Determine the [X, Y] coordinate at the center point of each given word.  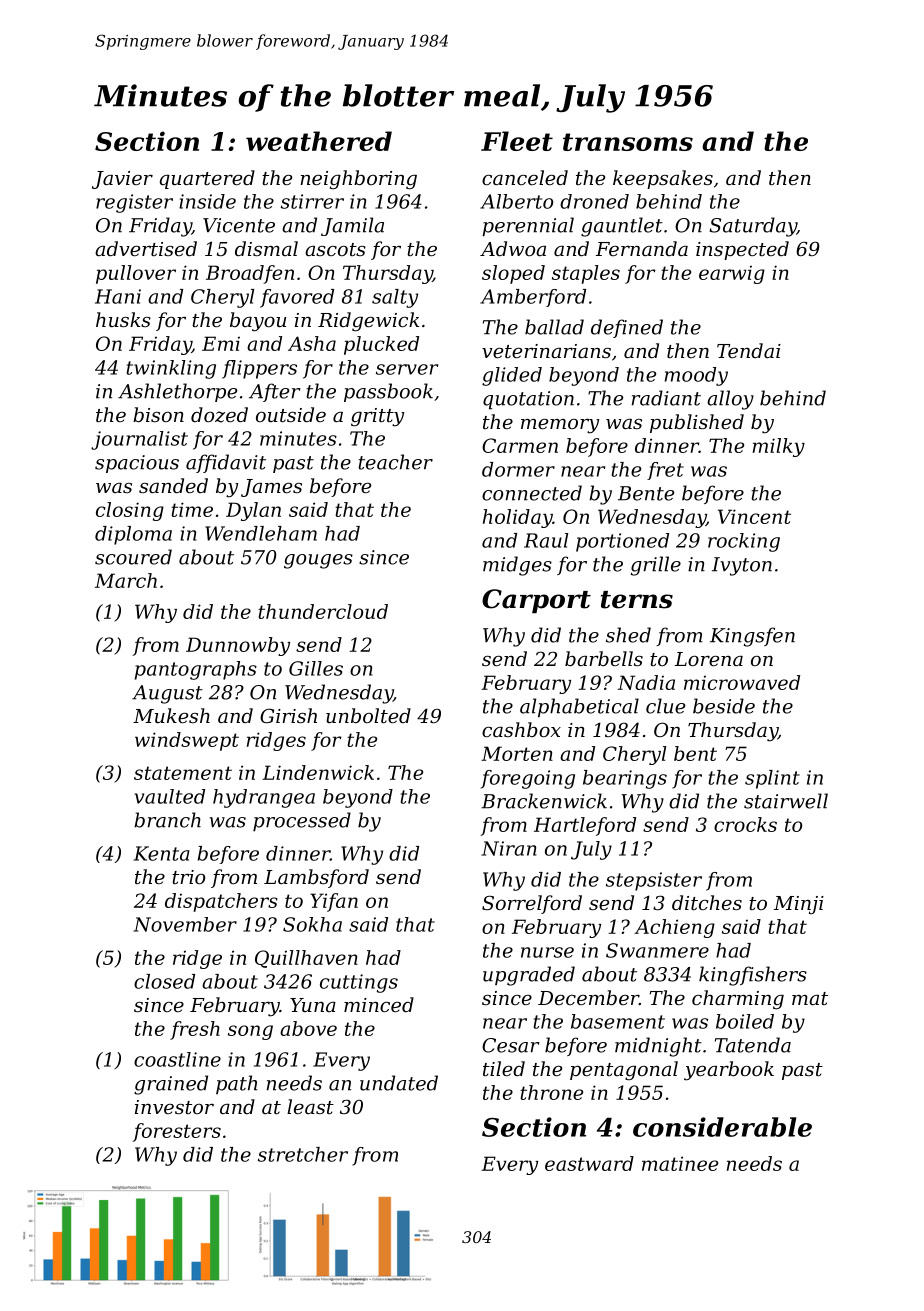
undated [399, 1083]
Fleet [517, 141]
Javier [122, 180]
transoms [628, 142]
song [250, 1032]
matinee [680, 1163]
